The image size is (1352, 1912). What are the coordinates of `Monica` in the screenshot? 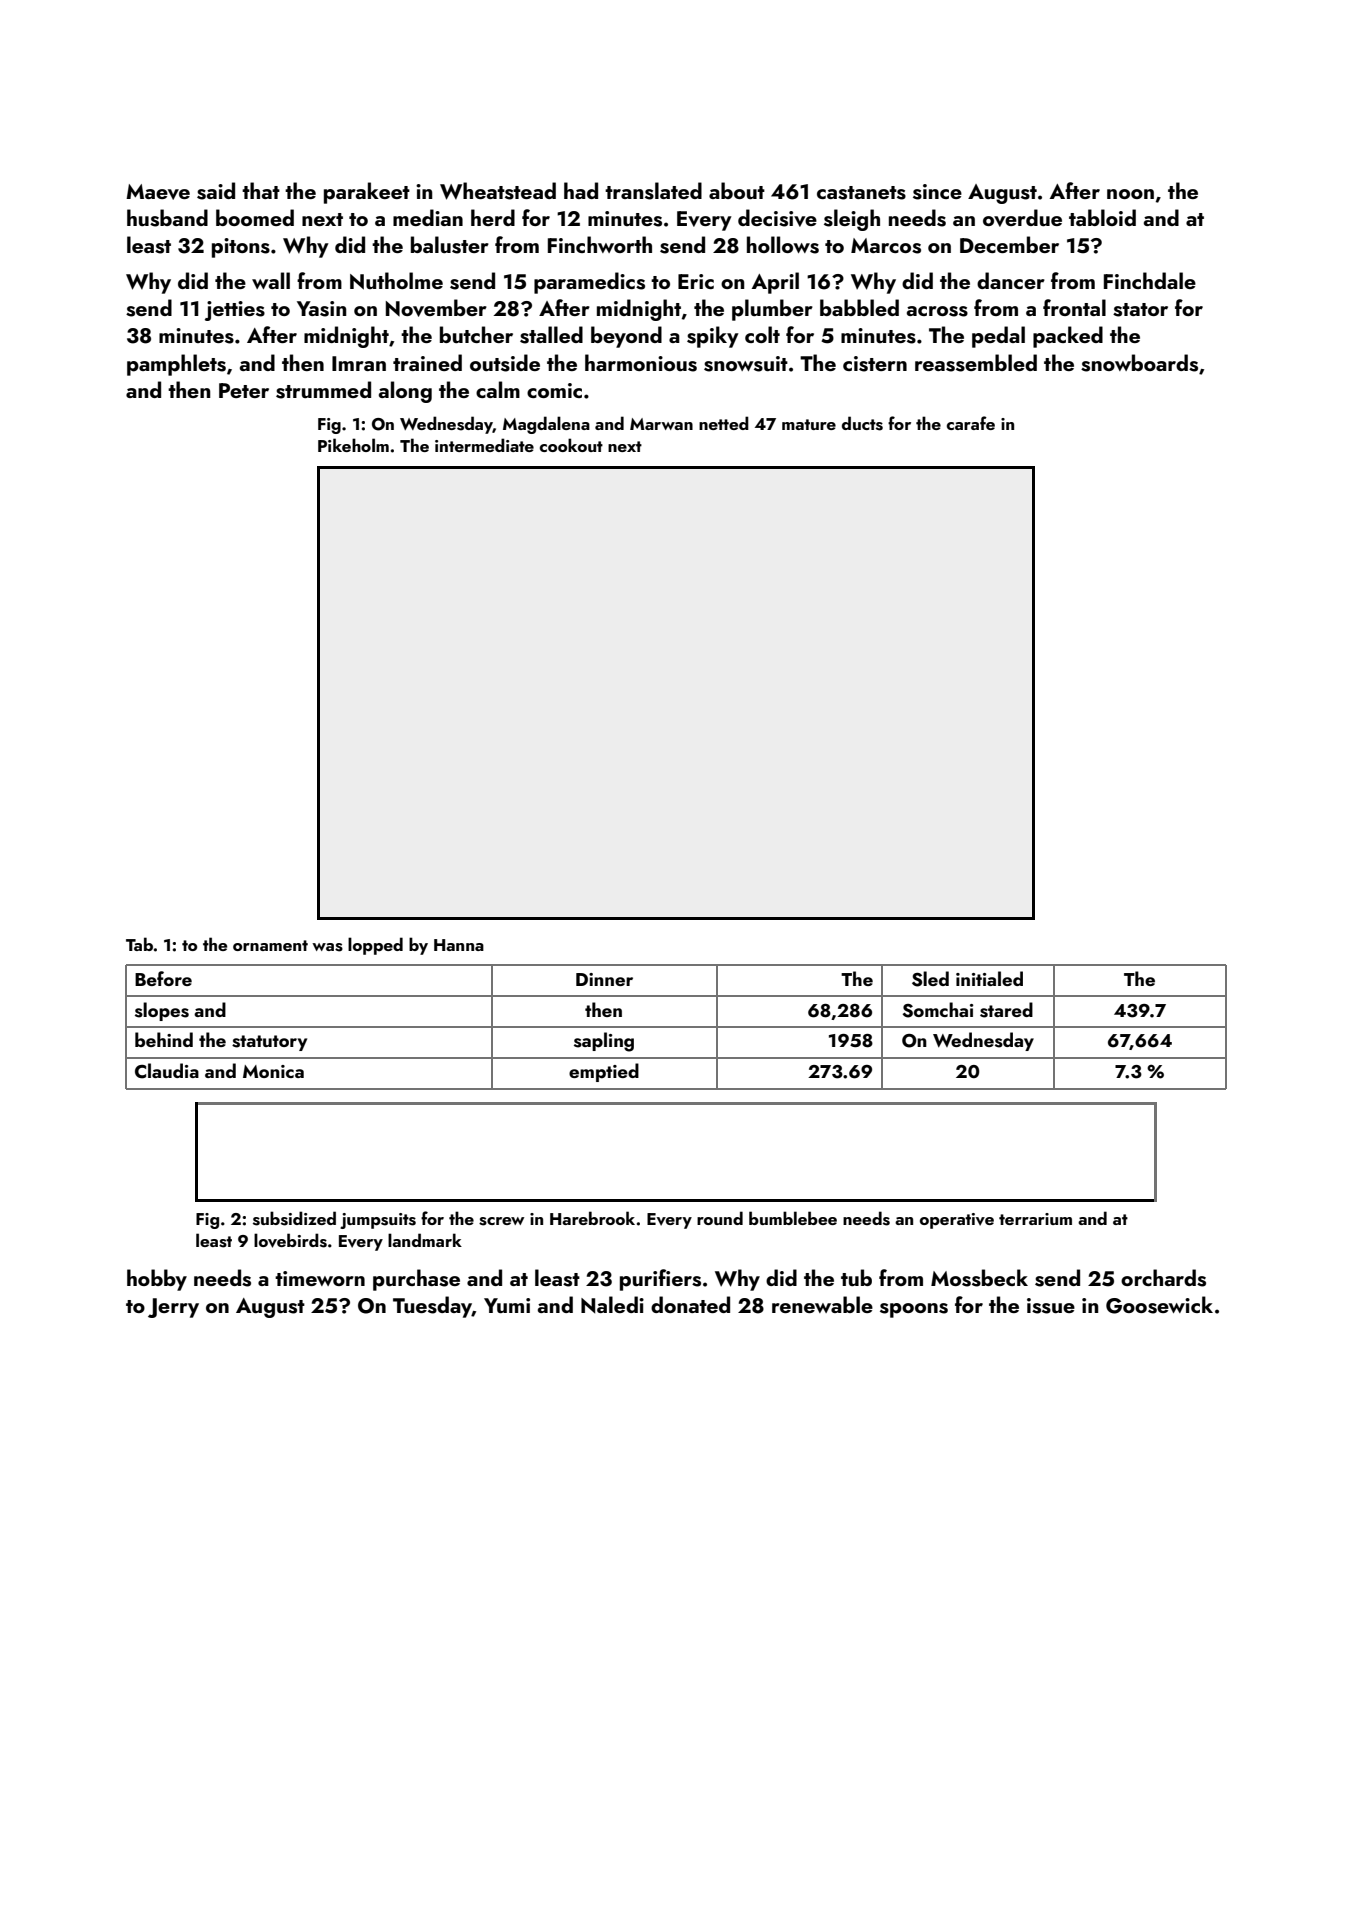 It's located at (273, 1071).
